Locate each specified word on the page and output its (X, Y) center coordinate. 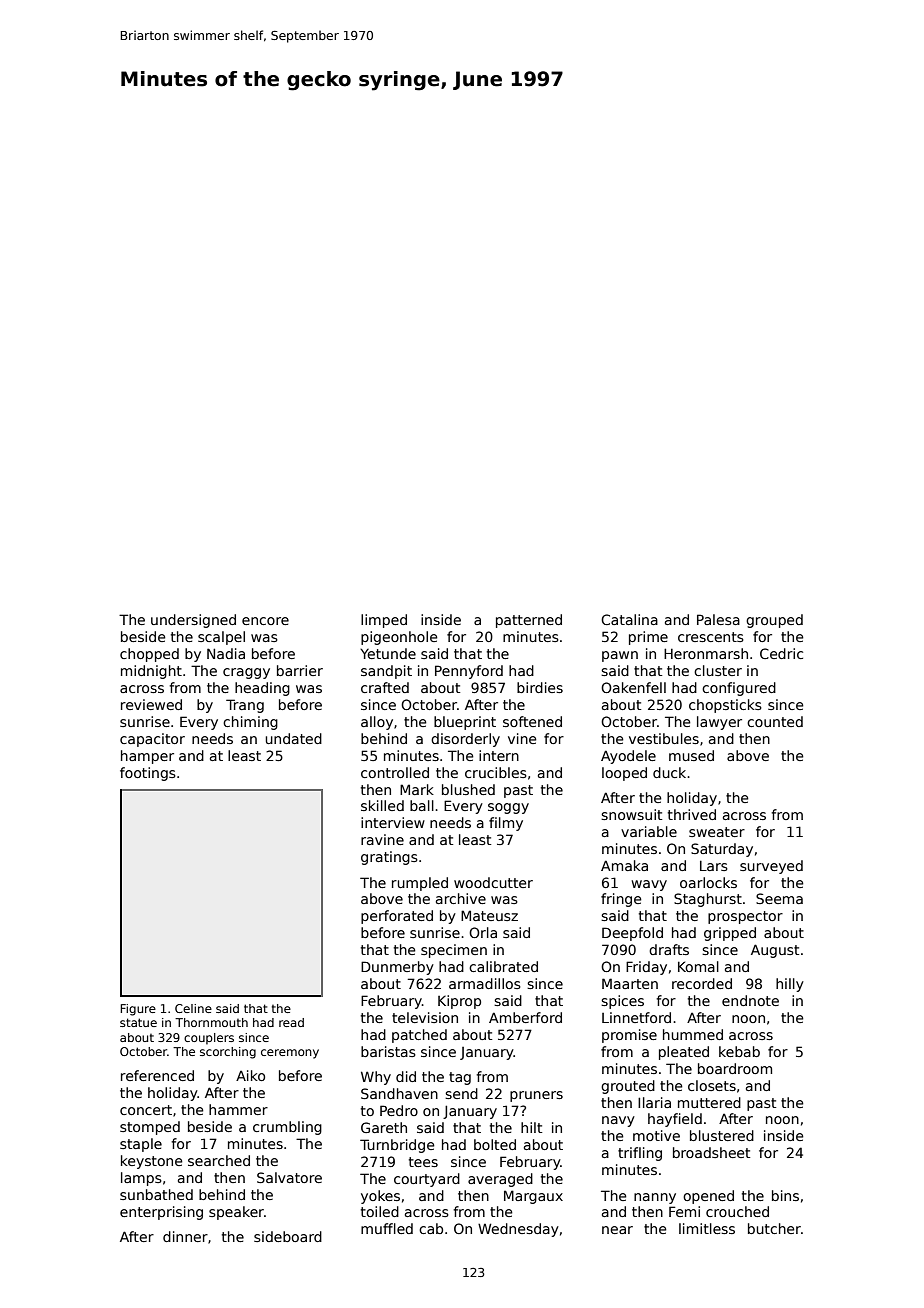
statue (138, 1022)
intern (499, 755)
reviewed (151, 704)
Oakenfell (633, 687)
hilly (790, 985)
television (425, 1017)
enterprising (161, 1213)
